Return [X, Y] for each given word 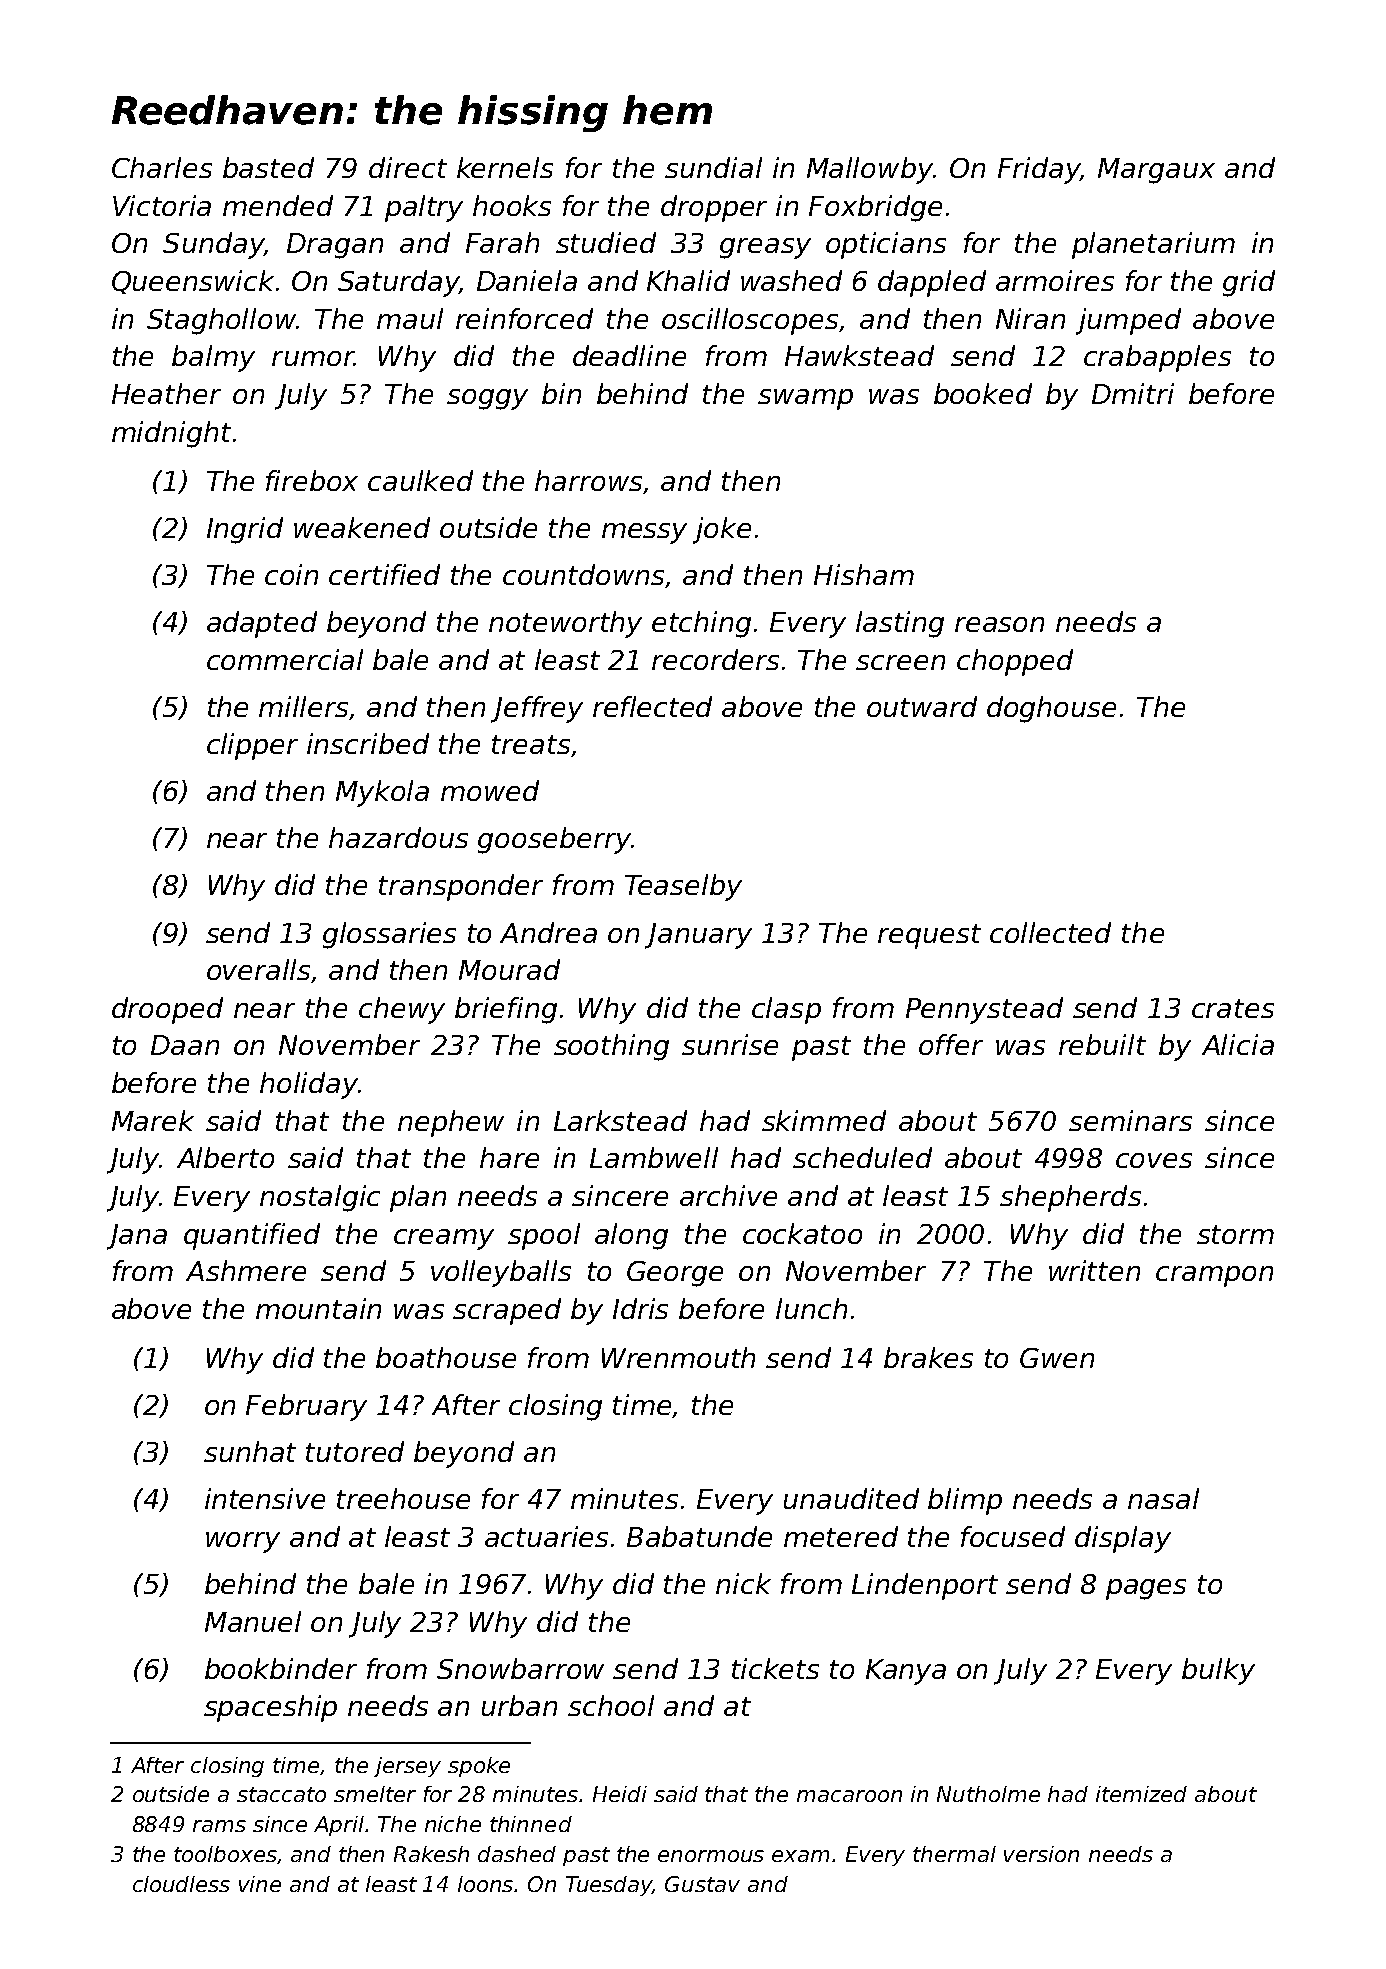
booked [983, 393]
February [306, 1407]
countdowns [584, 576]
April [339, 1826]
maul [410, 318]
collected [1050, 932]
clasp [786, 1010]
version [1041, 1854]
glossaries [389, 935]
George [675, 1274]
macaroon [849, 1796]
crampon [1214, 1276]
